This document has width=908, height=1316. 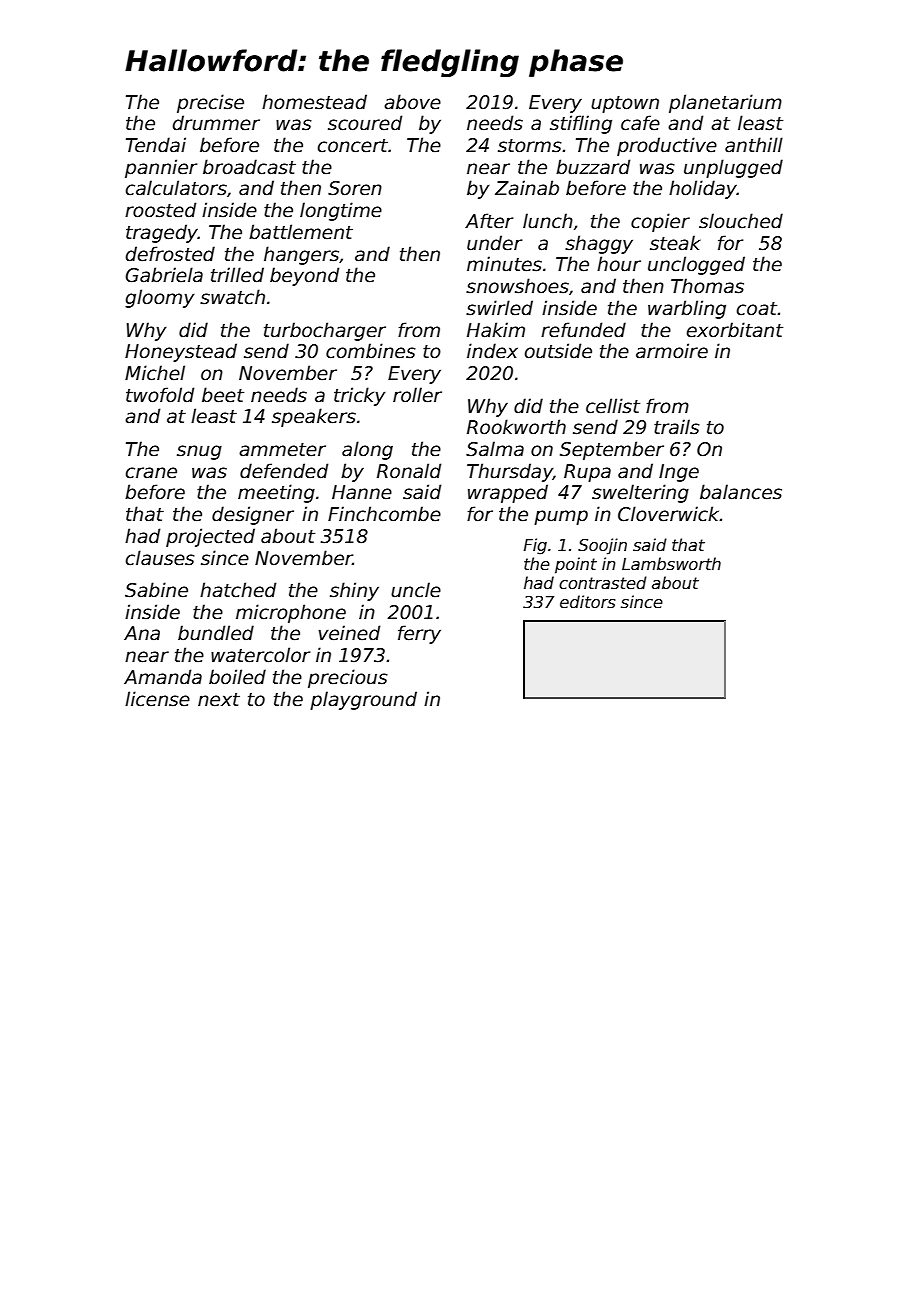 What do you see at coordinates (412, 102) in the document?
I see `above` at bounding box center [412, 102].
